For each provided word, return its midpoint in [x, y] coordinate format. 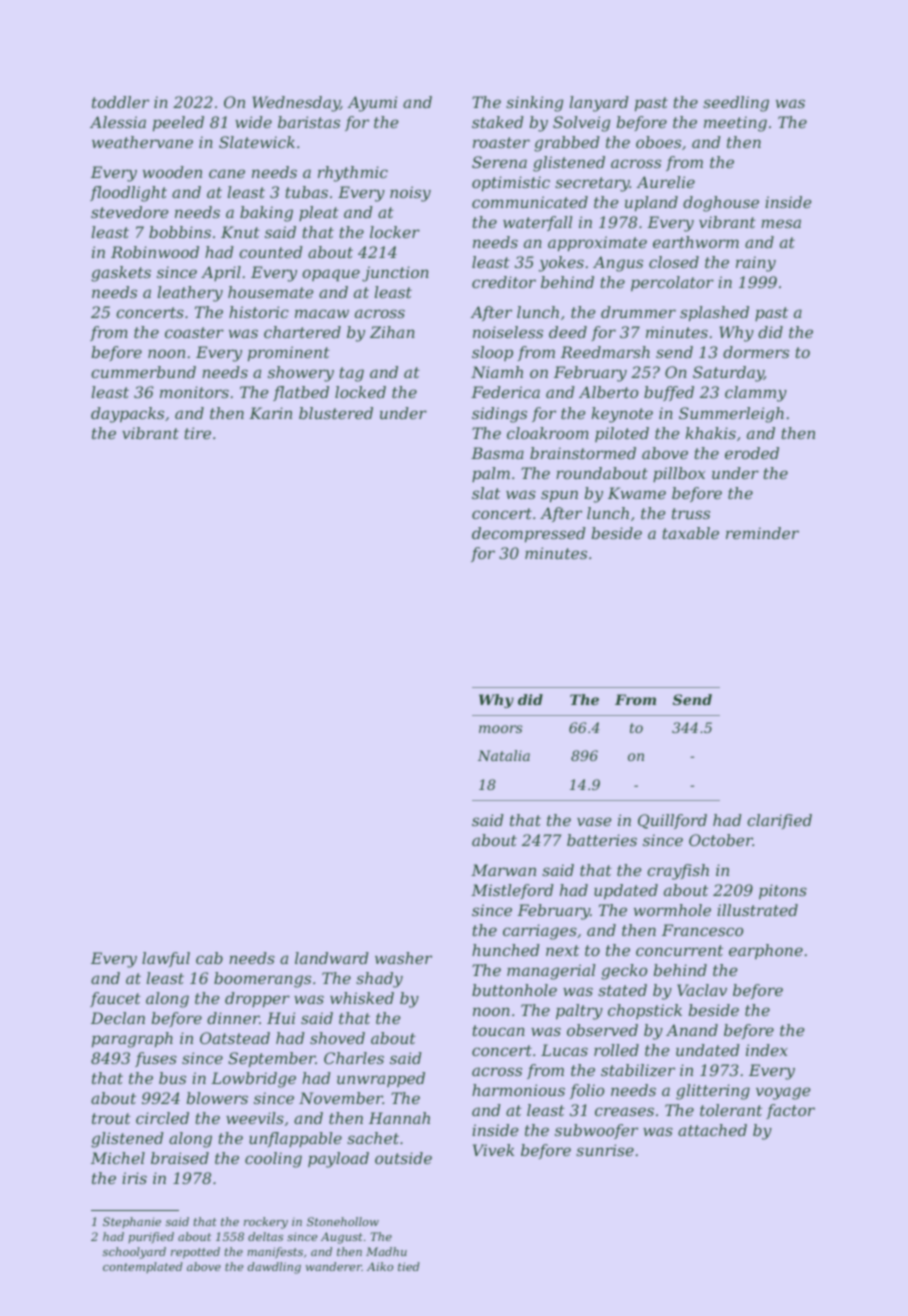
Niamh [497, 372]
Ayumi [372, 104]
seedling [736, 104]
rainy [756, 264]
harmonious [518, 1090]
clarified [779, 821]
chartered [302, 332]
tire [198, 433]
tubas [307, 192]
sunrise [605, 1150]
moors [500, 729]
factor [790, 1111]
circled [162, 1118]
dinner [233, 1018]
